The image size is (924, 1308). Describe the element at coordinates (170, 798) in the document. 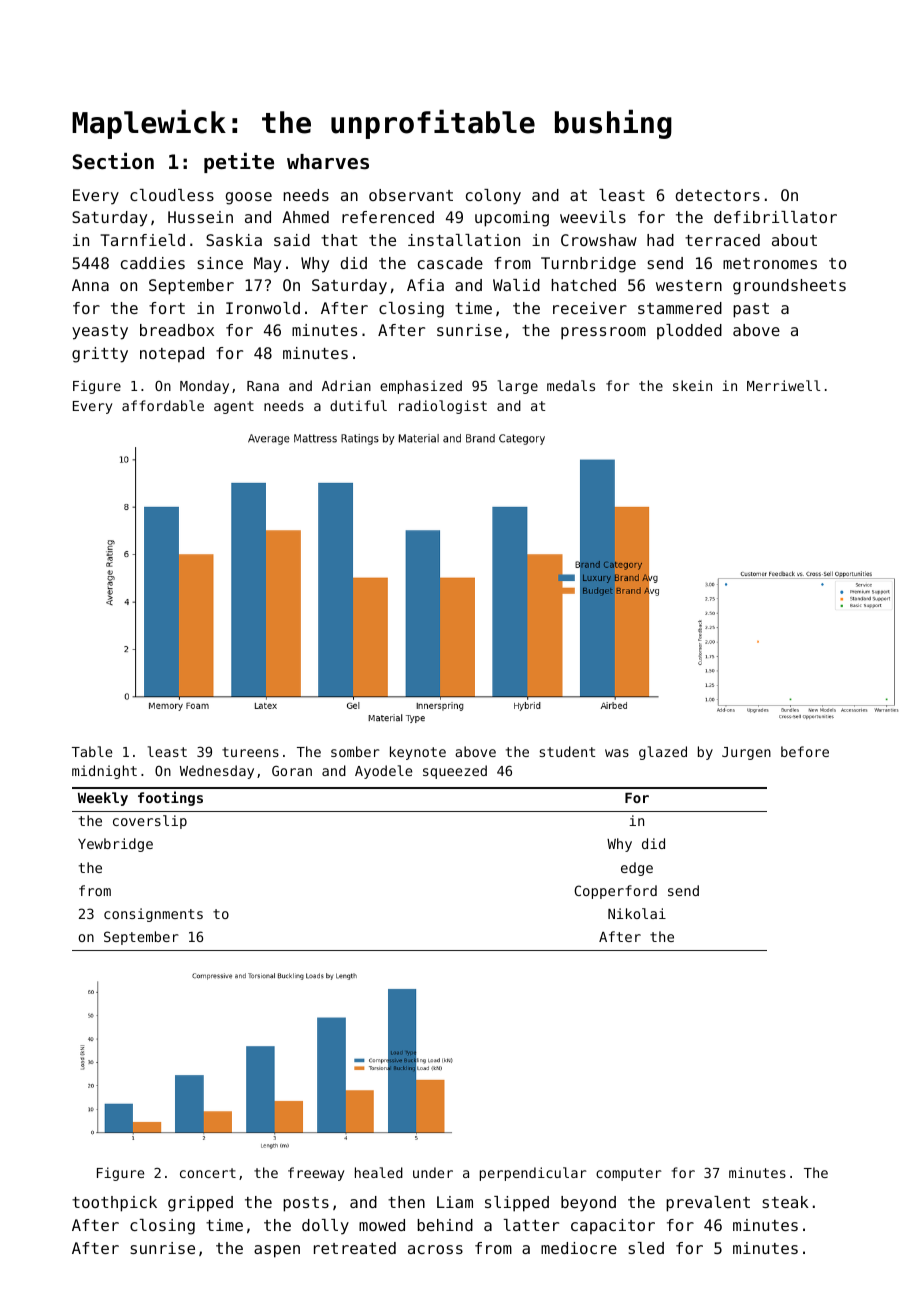

I see `footings` at that location.
